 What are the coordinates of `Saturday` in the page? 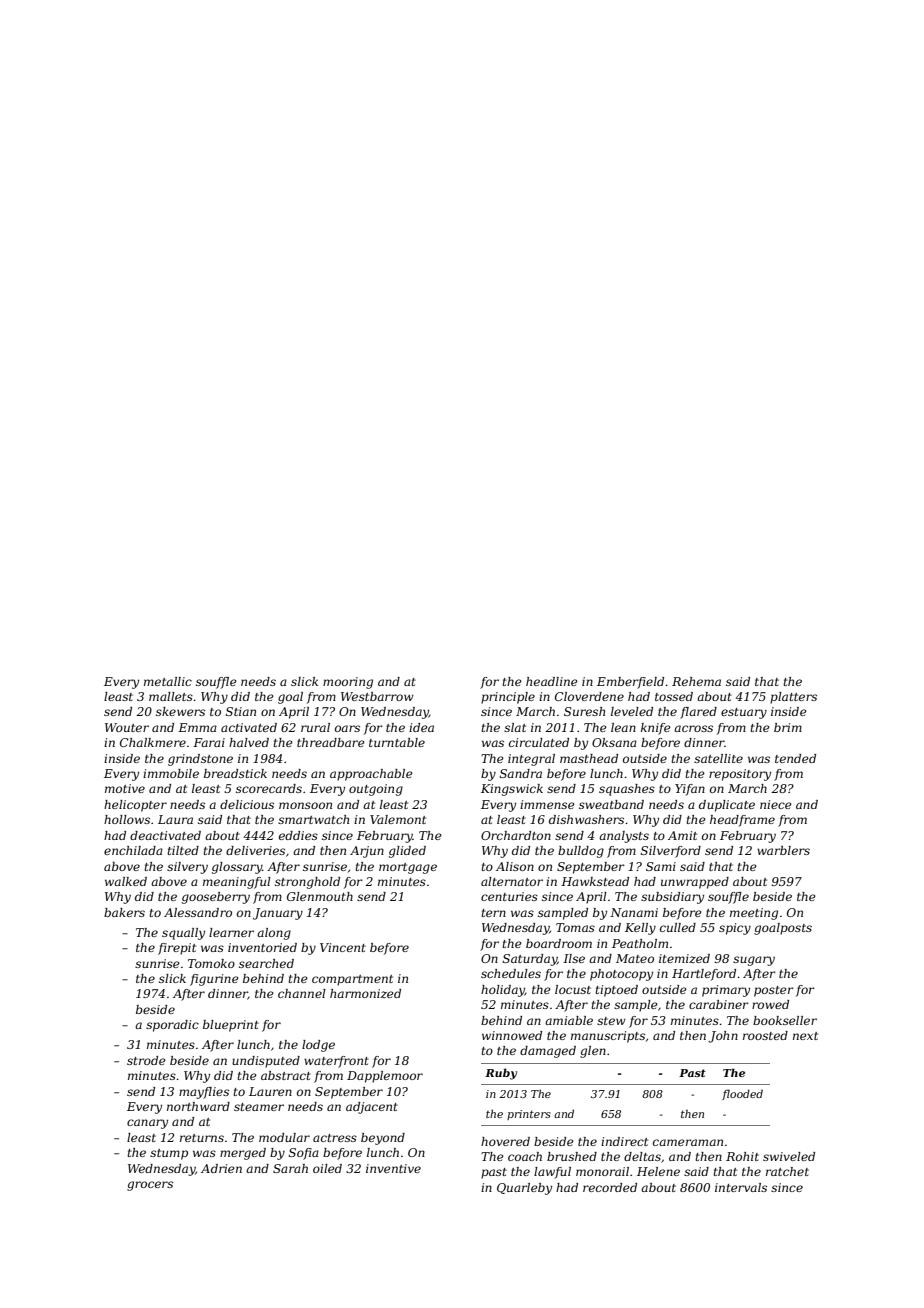 It's located at (530, 960).
